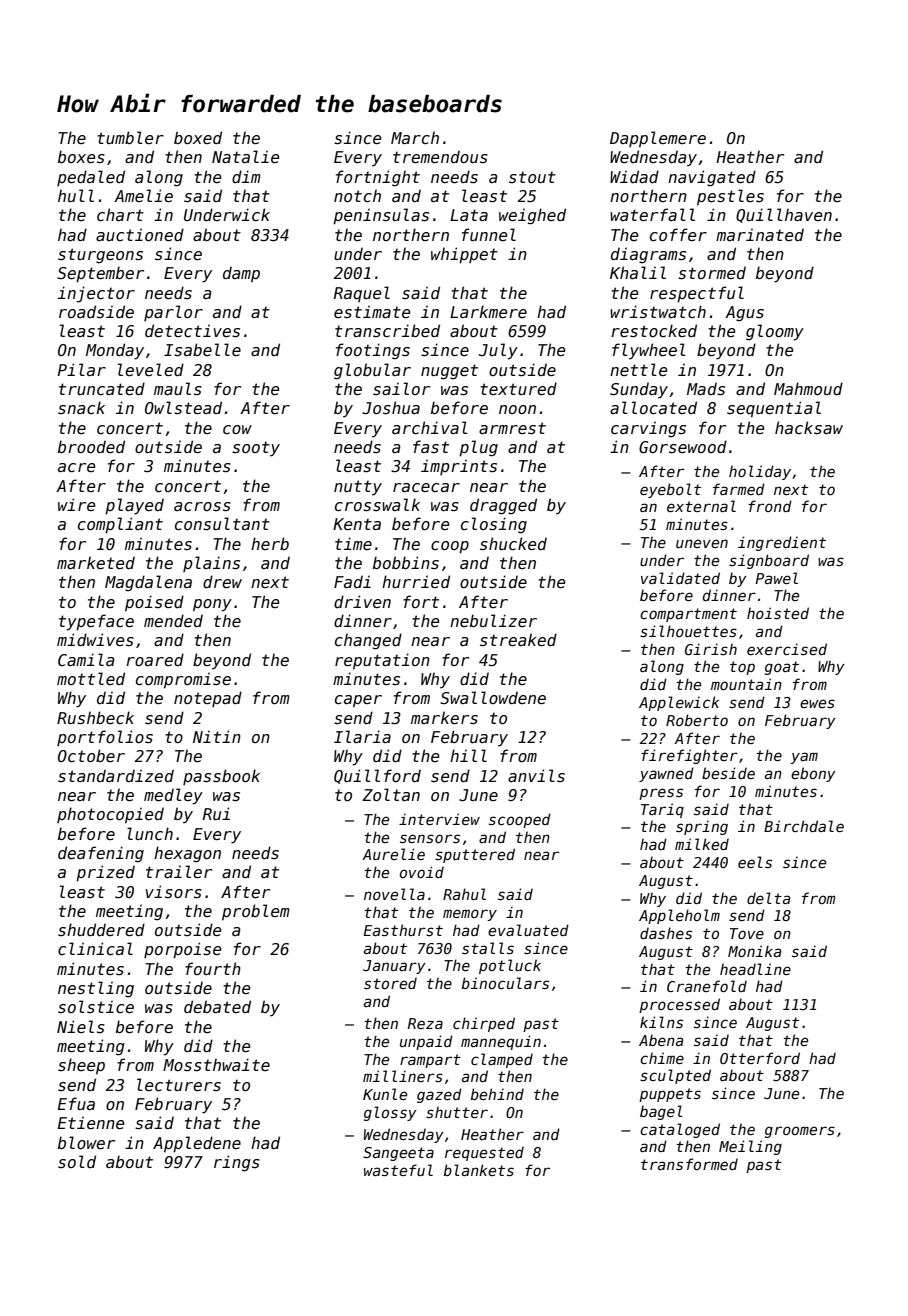 This page has height=1316, width=908. I want to click on leveled, so click(151, 370).
